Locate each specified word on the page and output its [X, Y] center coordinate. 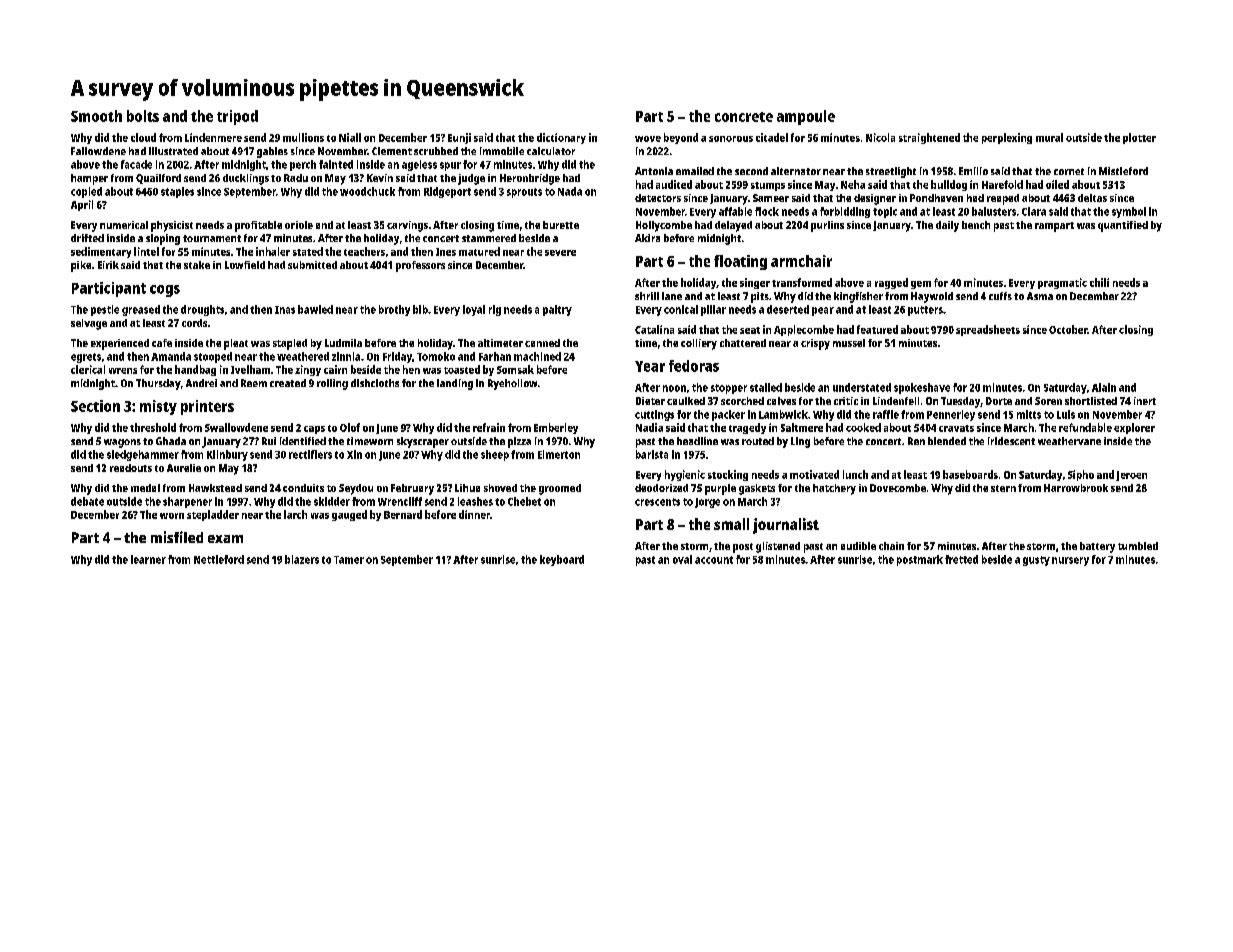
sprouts [524, 193]
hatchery [834, 489]
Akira [647, 238]
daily [947, 226]
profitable [258, 226]
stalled [766, 387]
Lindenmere [213, 137]
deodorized [661, 488]
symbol [1129, 212]
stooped [213, 357]
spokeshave [922, 388]
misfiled [177, 537]
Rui [269, 441]
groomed [560, 489]
